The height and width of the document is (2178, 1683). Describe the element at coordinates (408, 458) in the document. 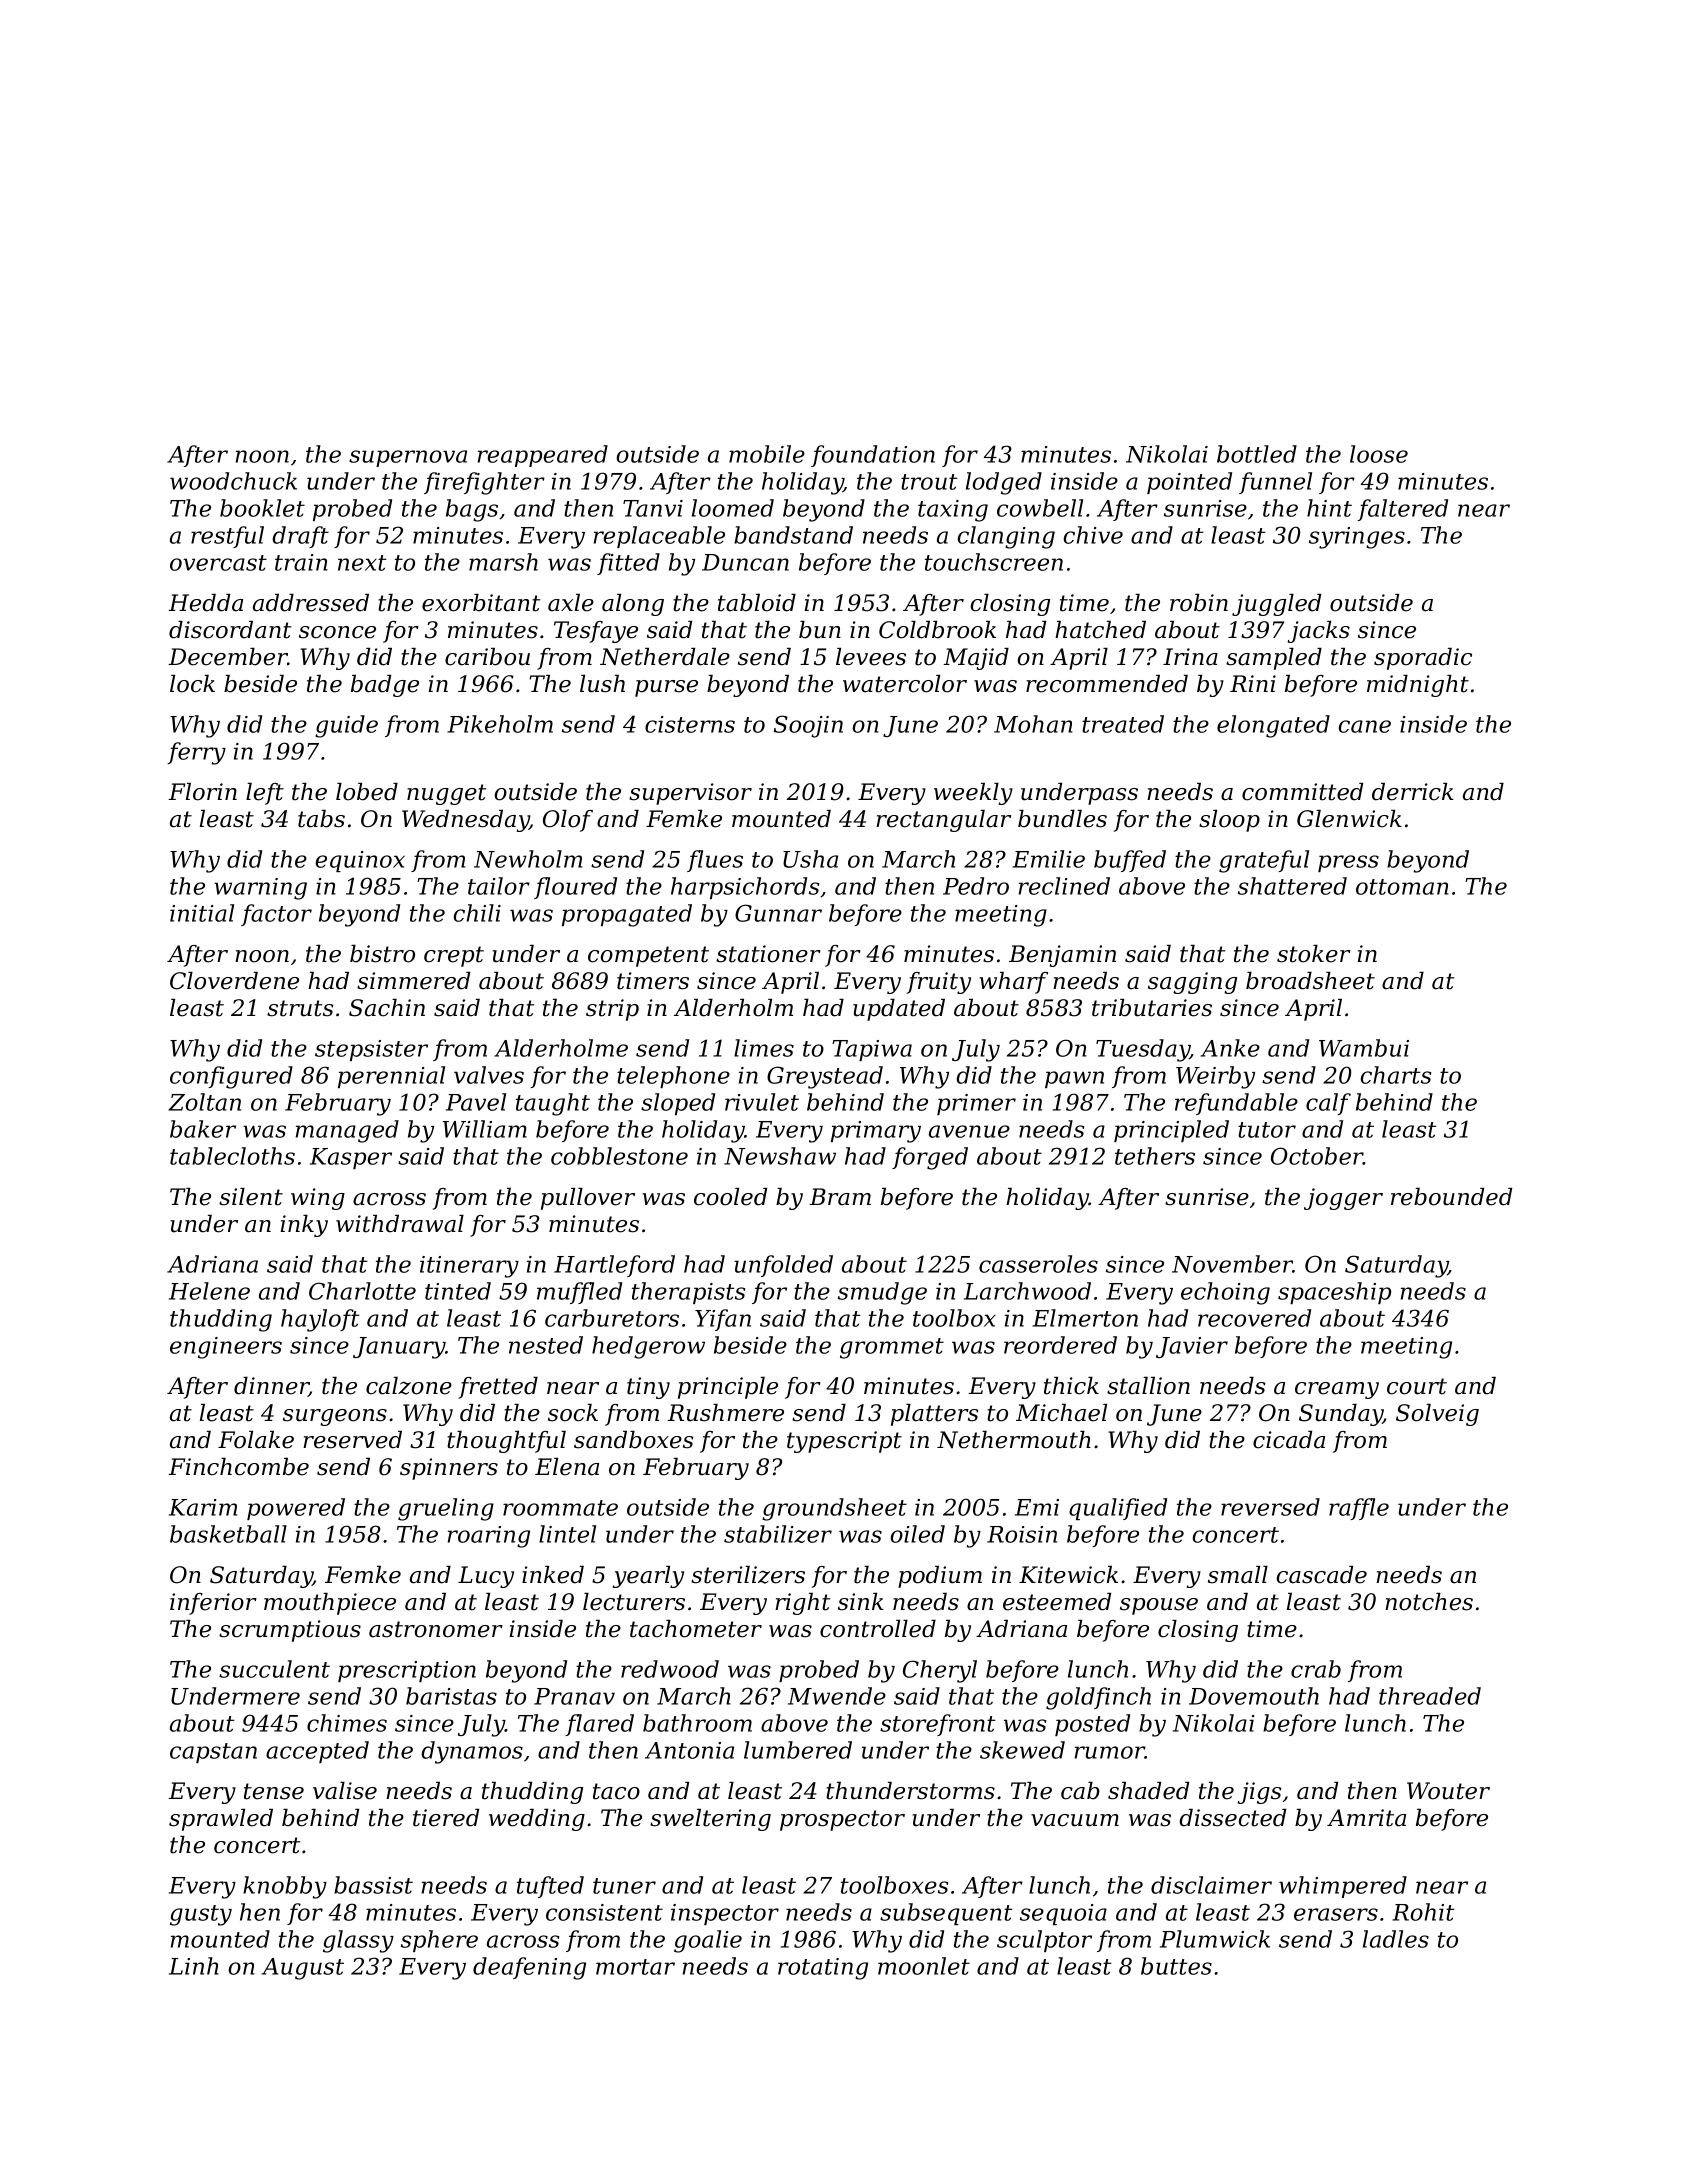

I see `supernova` at that location.
